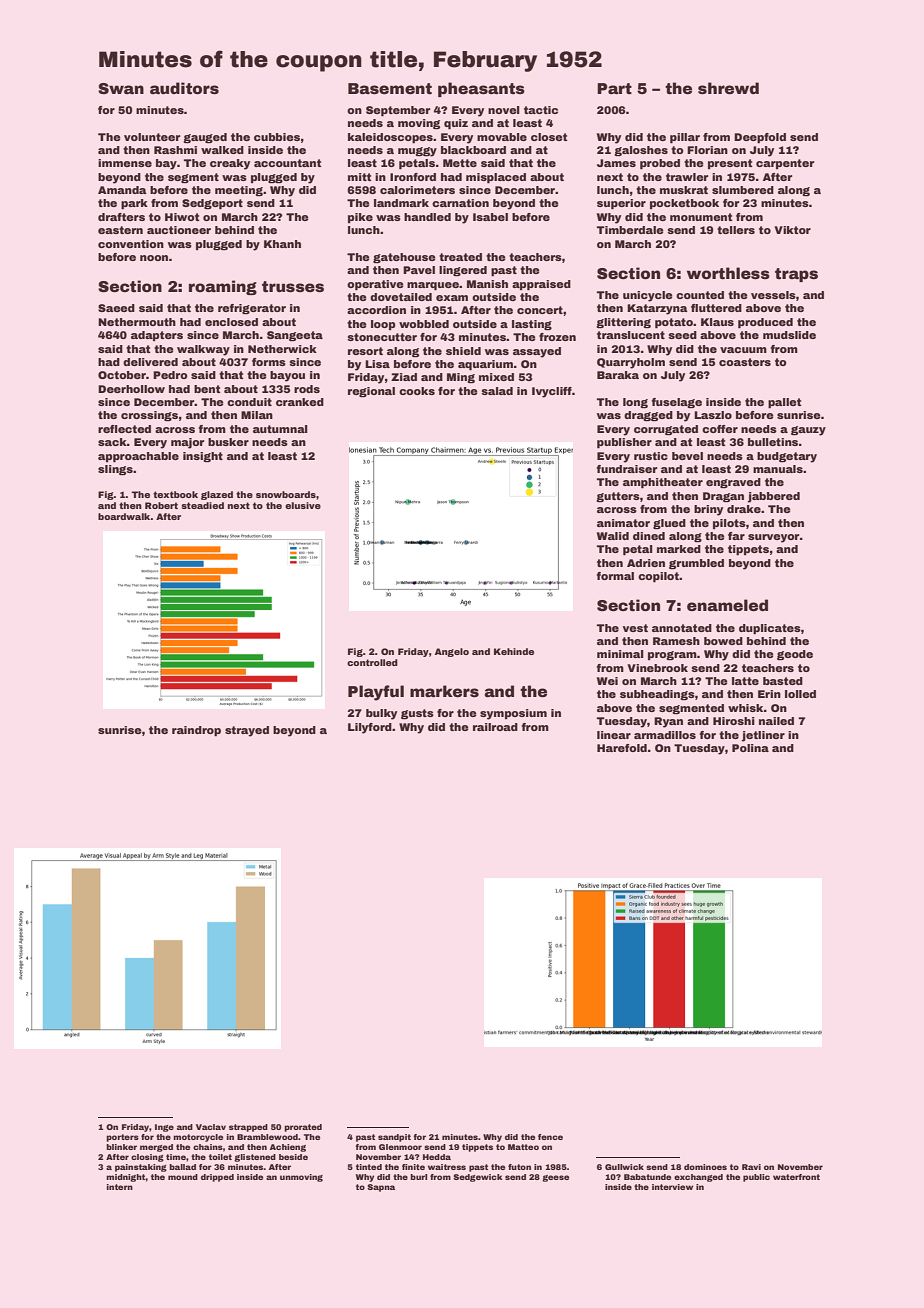  I want to click on quiz, so click(456, 124).
